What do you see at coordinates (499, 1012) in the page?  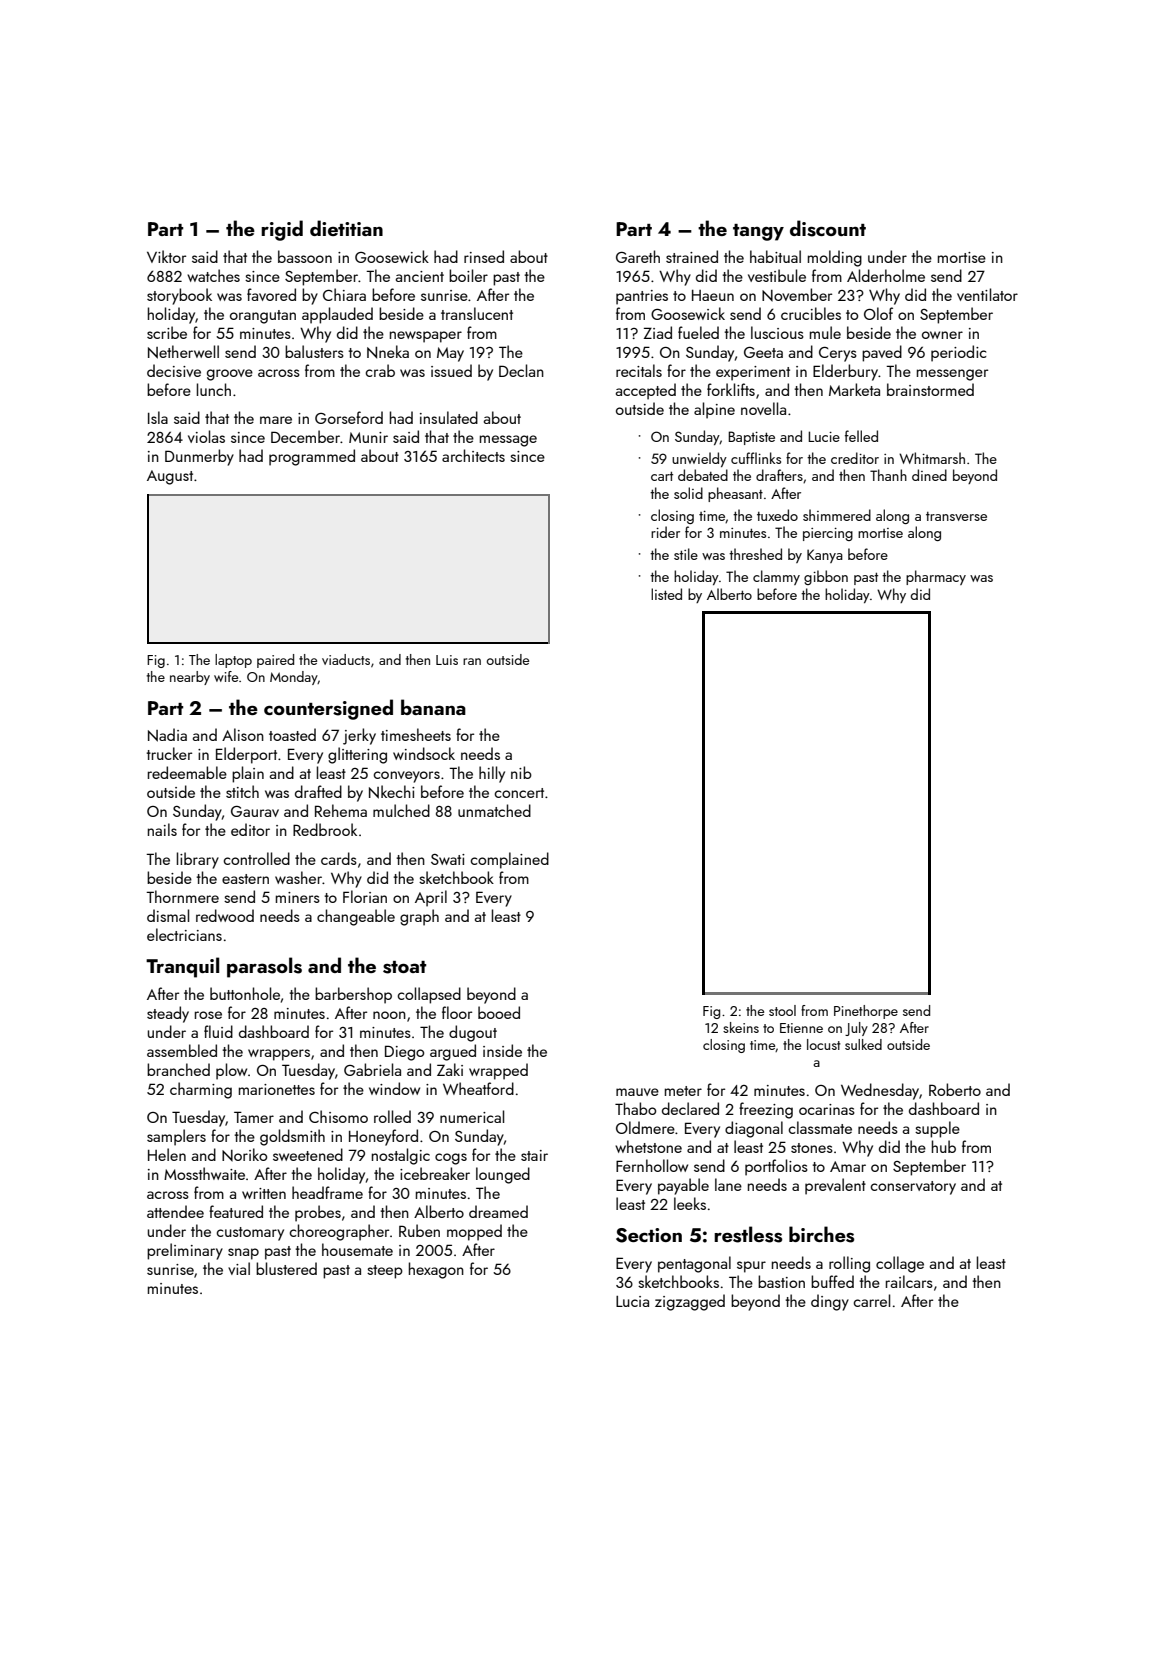 I see `booed` at bounding box center [499, 1012].
